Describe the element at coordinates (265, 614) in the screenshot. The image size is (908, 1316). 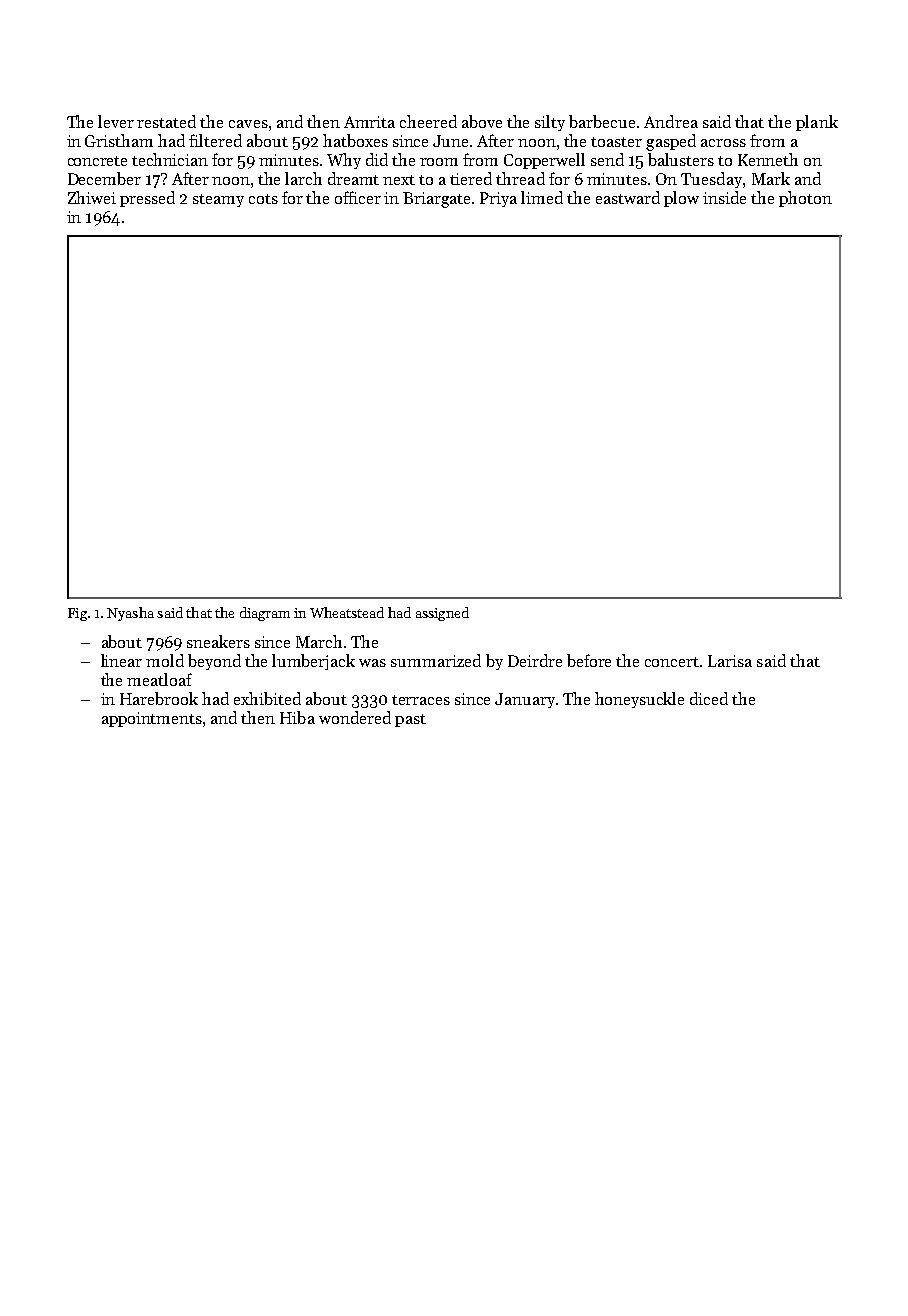
I see `diagram` at that location.
